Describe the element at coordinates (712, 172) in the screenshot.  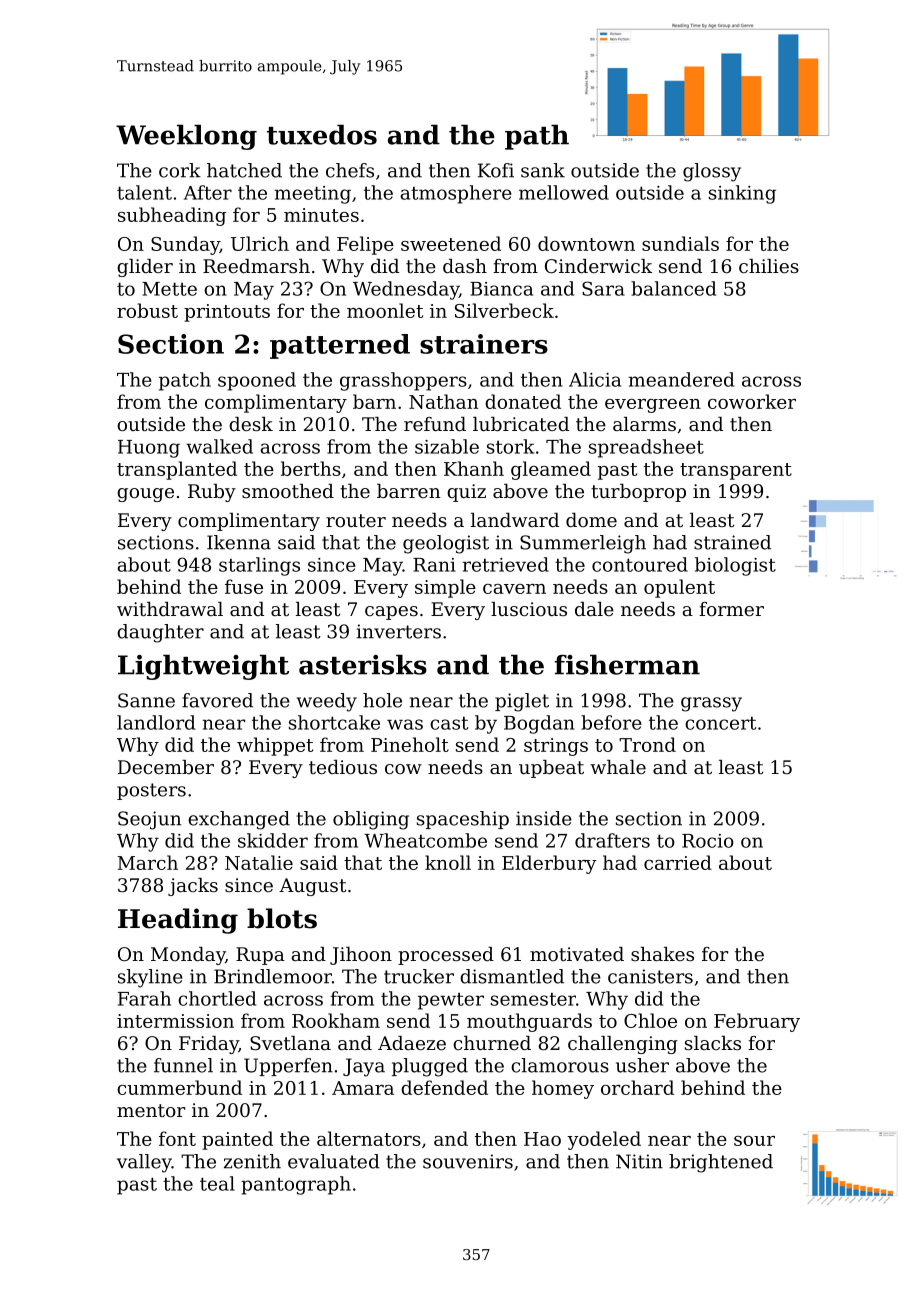
I see `glossy` at that location.
